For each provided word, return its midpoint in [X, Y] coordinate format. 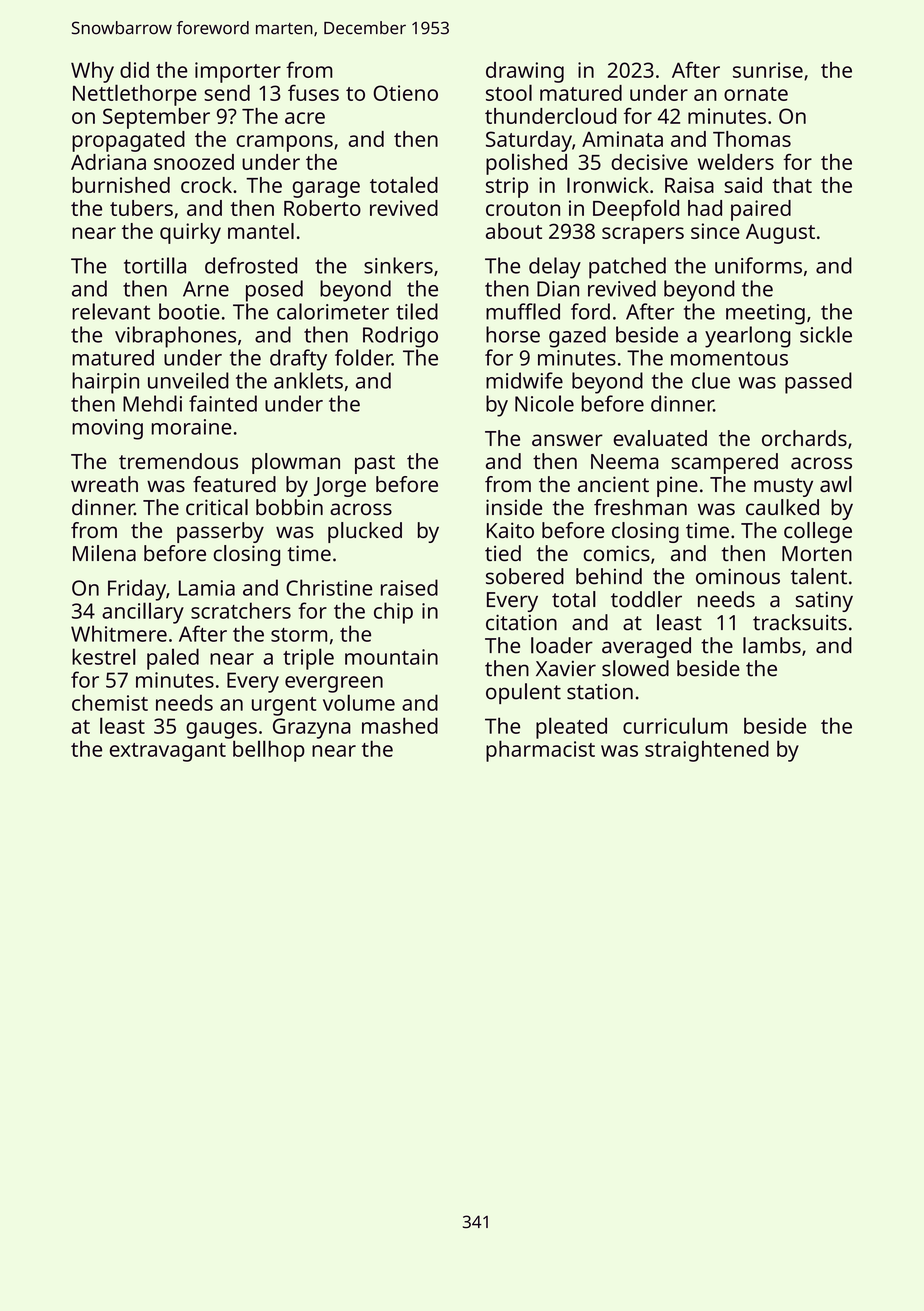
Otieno [406, 93]
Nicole [544, 403]
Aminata [622, 139]
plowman [296, 463]
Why [92, 72]
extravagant [168, 752]
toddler [646, 599]
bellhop [269, 751]
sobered [525, 576]
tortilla [155, 265]
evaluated [660, 438]
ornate [756, 94]
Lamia [207, 588]
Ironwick [608, 185]
